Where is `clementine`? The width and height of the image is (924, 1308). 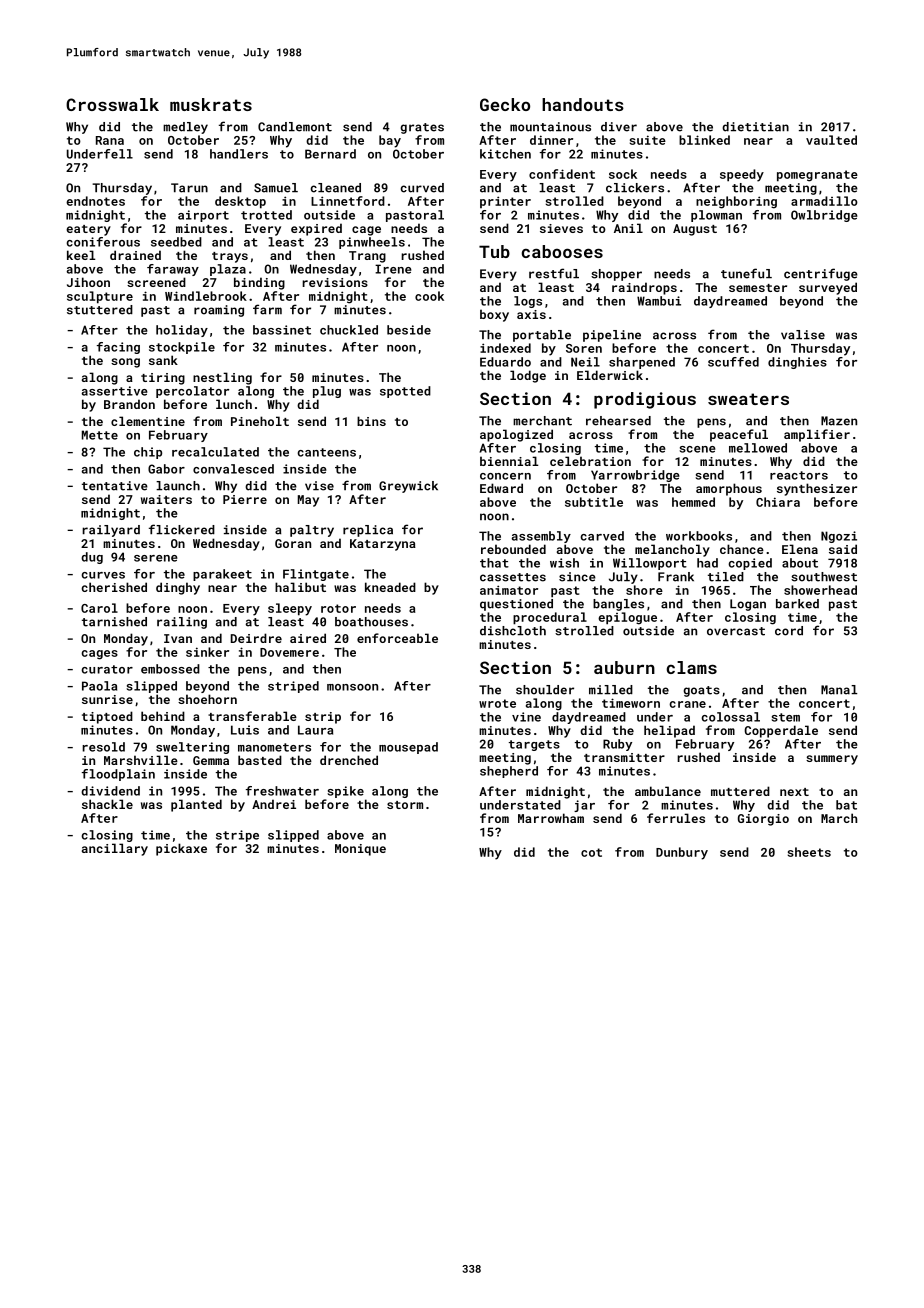
clementine is located at coordinates (148, 421).
